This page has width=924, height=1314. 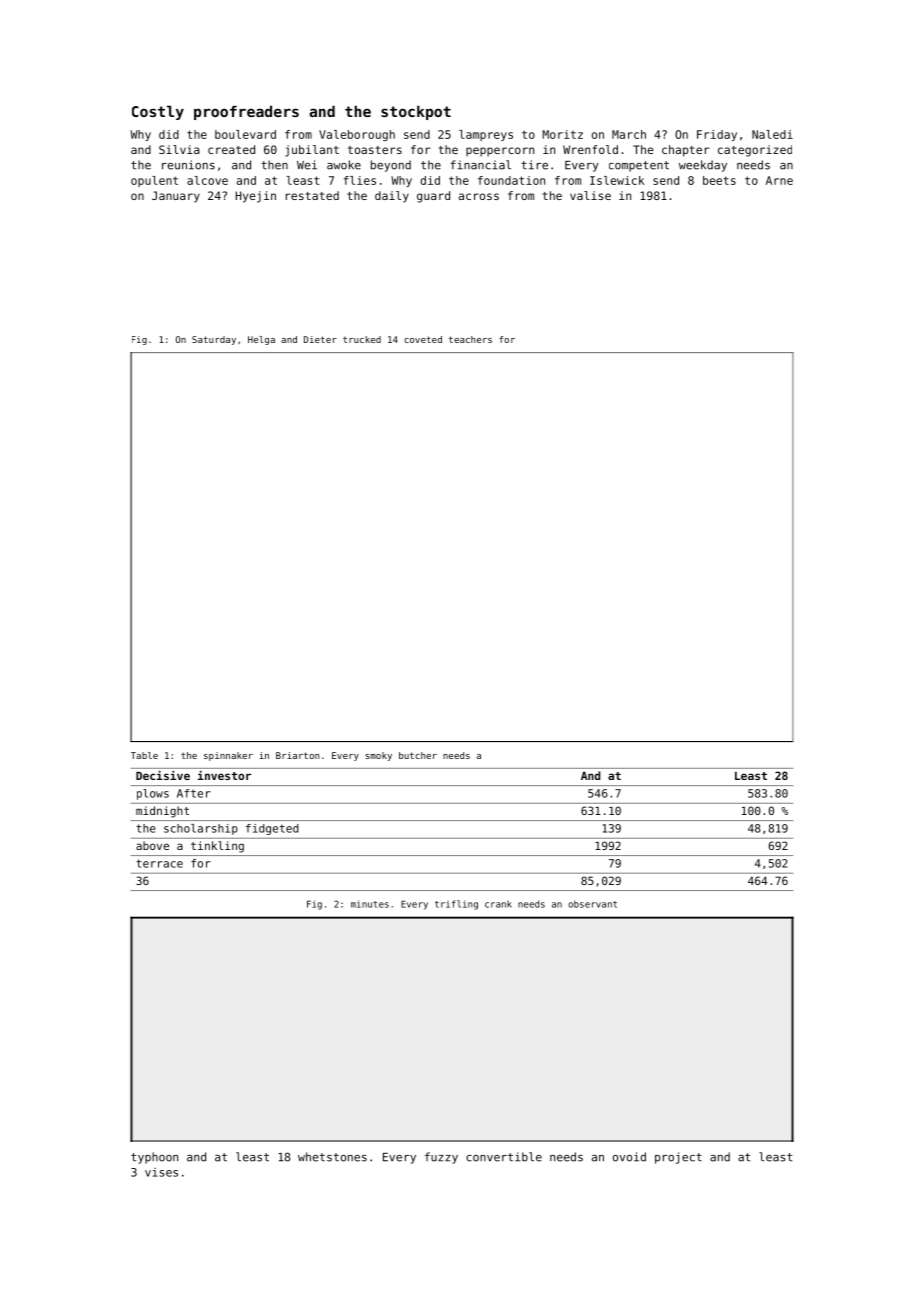 What do you see at coordinates (717, 135) in the page?
I see `Friday` at bounding box center [717, 135].
